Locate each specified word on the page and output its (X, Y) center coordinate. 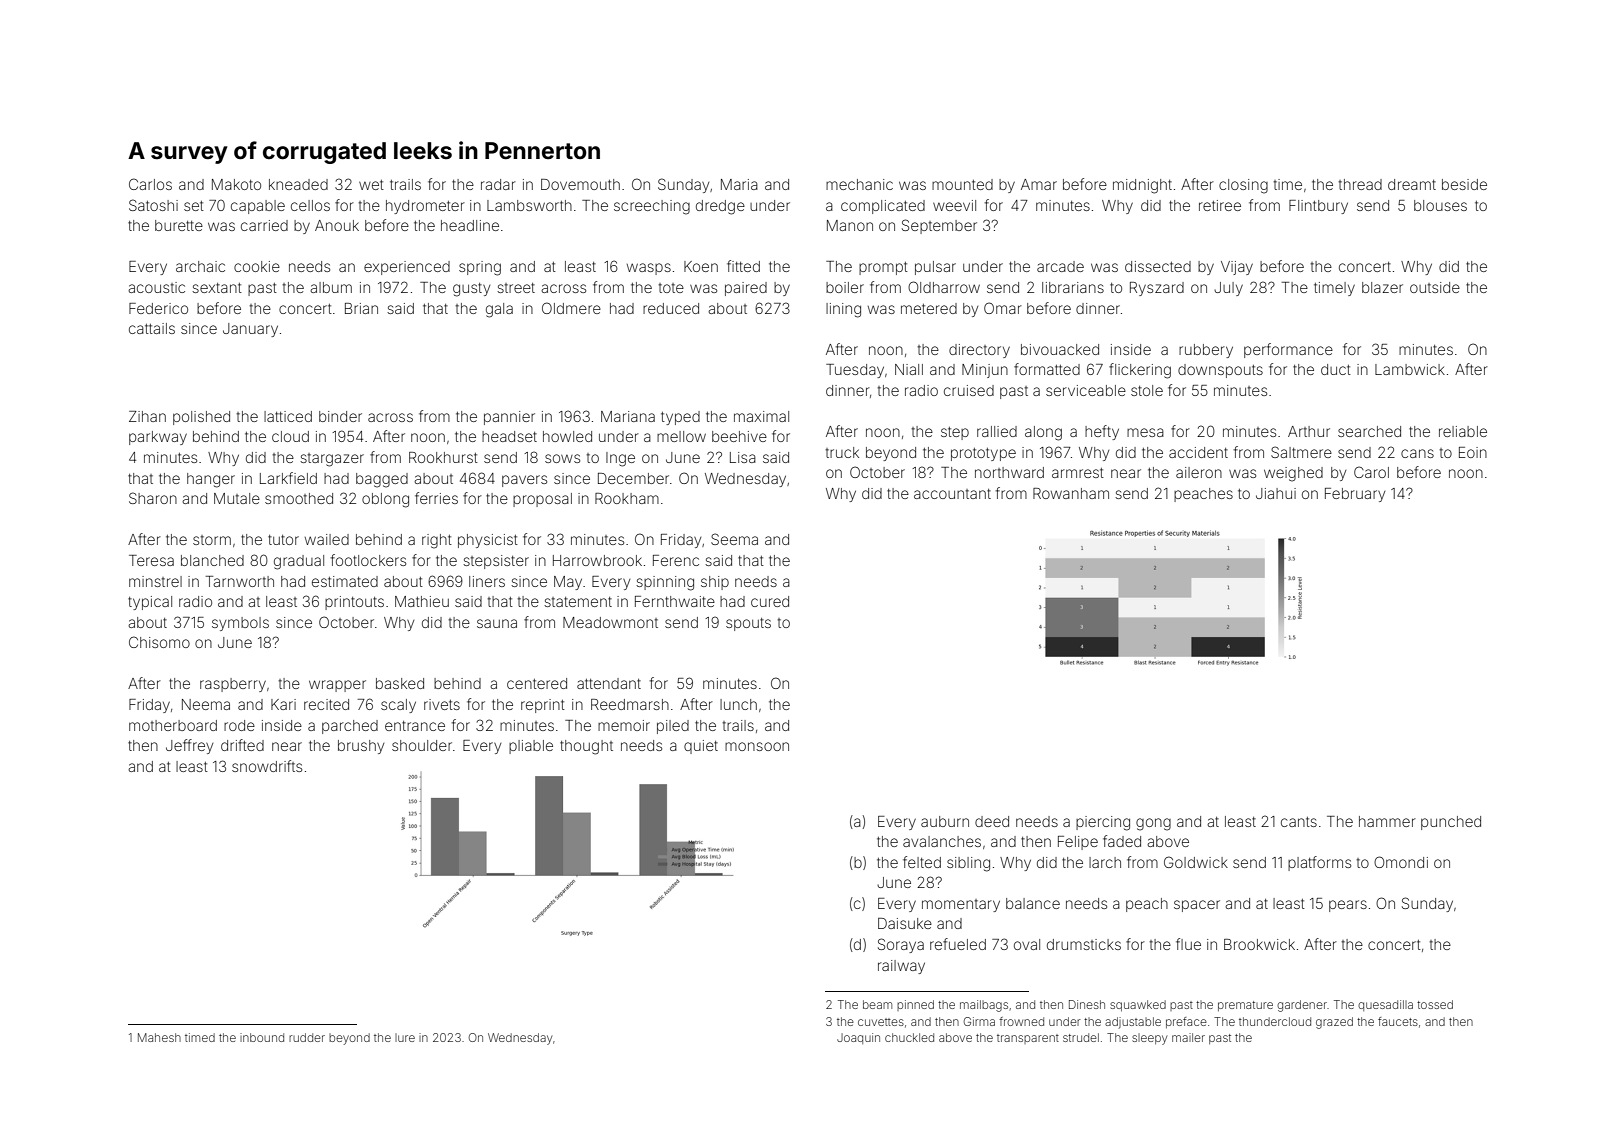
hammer (1387, 821)
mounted (962, 184)
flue (1188, 944)
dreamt (1412, 184)
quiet (701, 747)
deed (992, 821)
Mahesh (159, 1037)
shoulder (422, 745)
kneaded (298, 184)
